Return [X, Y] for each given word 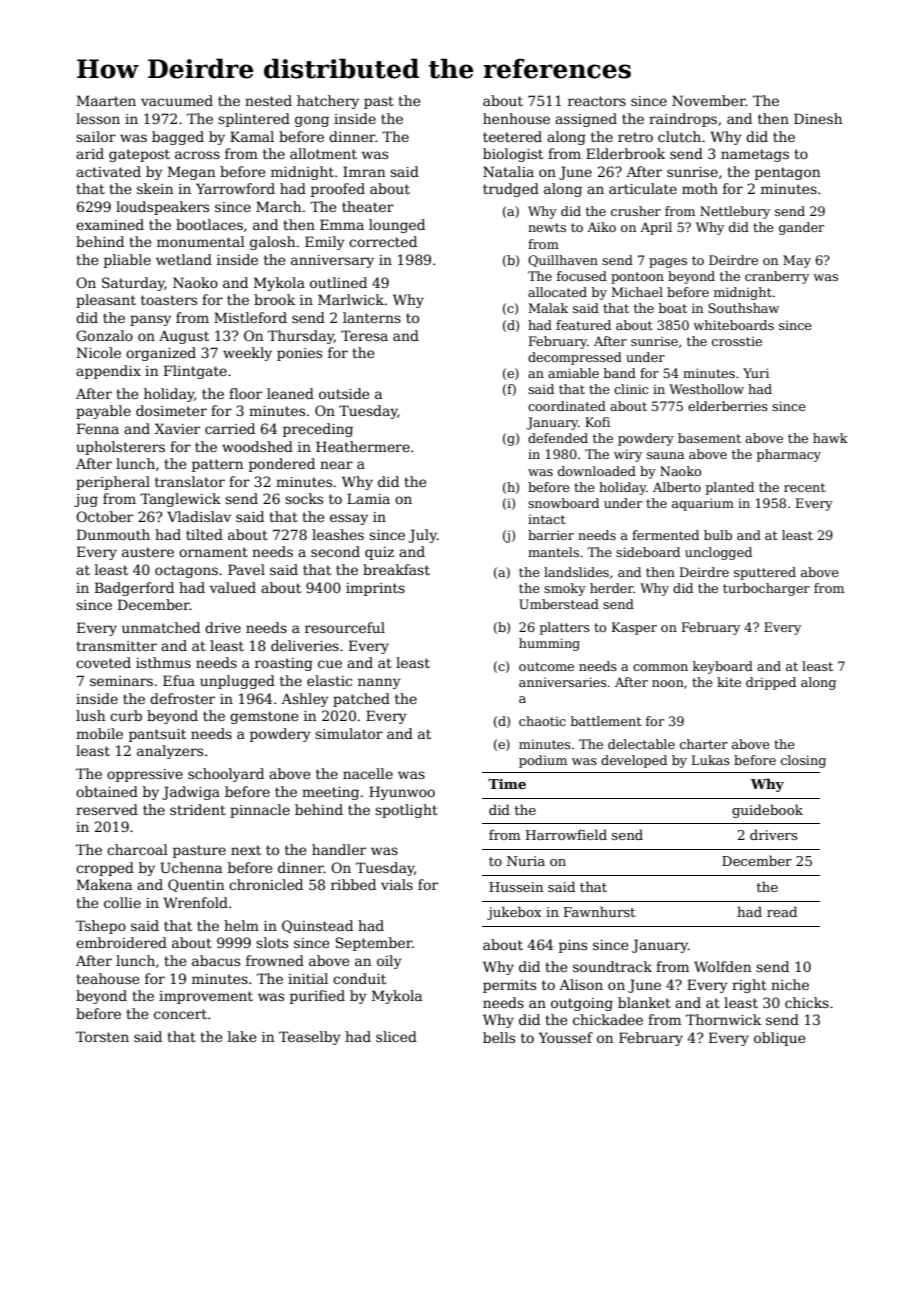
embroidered [121, 942]
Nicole [99, 352]
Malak [548, 308]
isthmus [163, 662]
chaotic [542, 721]
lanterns [372, 317]
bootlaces [209, 224]
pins [573, 946]
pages [668, 263]
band [620, 373]
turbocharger [766, 589]
